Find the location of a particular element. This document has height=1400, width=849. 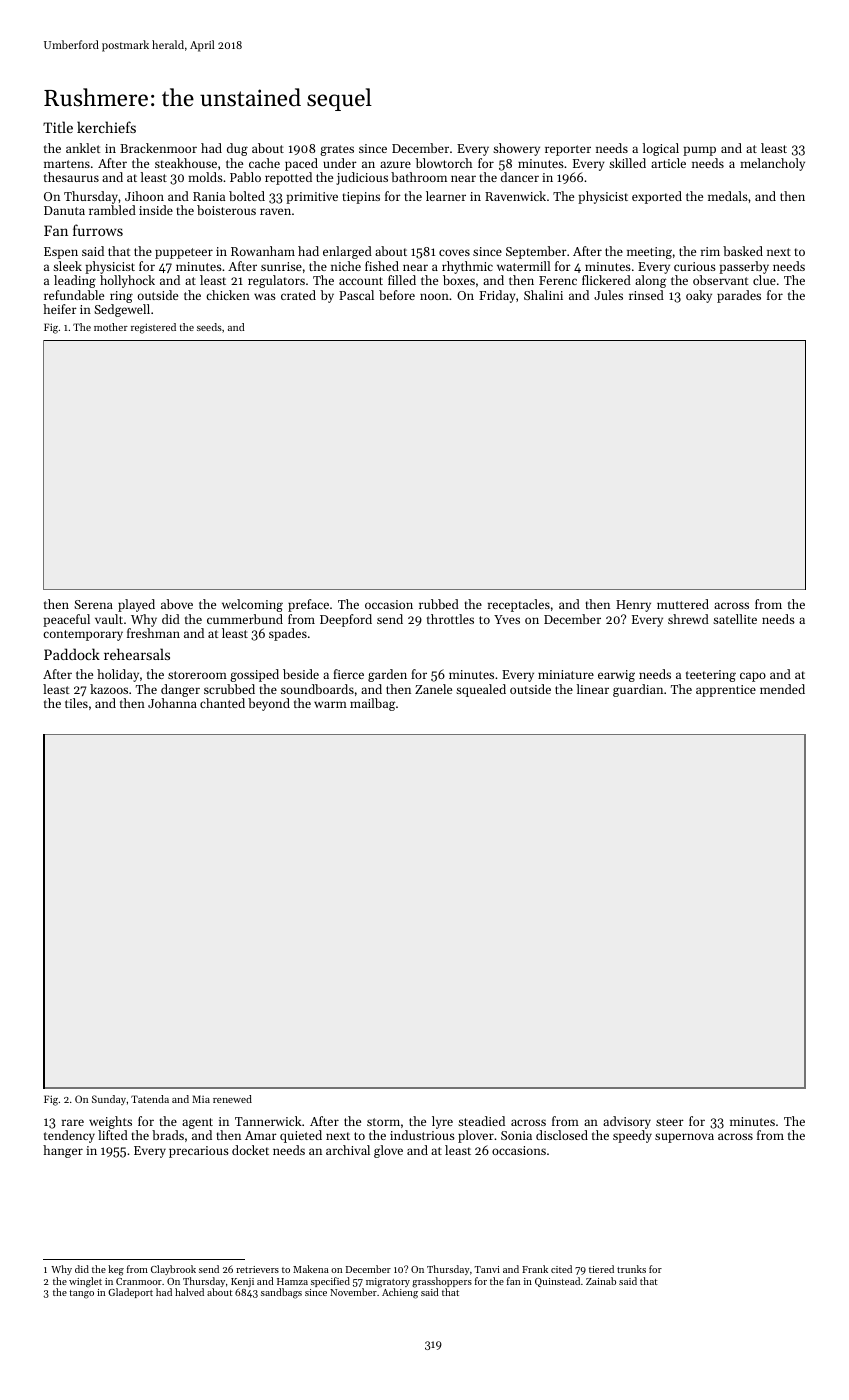

sandbags is located at coordinates (281, 1293).
